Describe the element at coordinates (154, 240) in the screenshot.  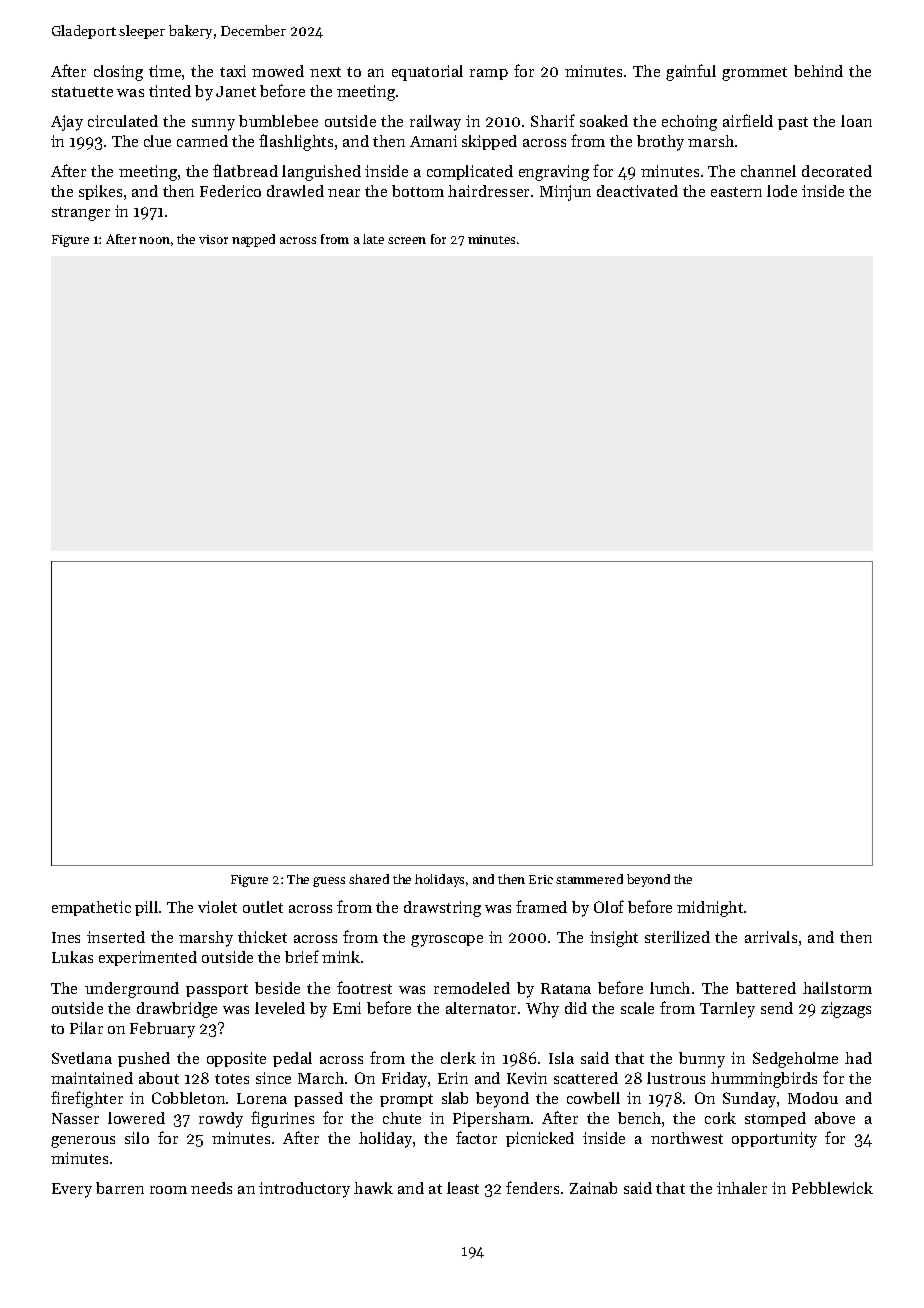
I see `noon` at that location.
